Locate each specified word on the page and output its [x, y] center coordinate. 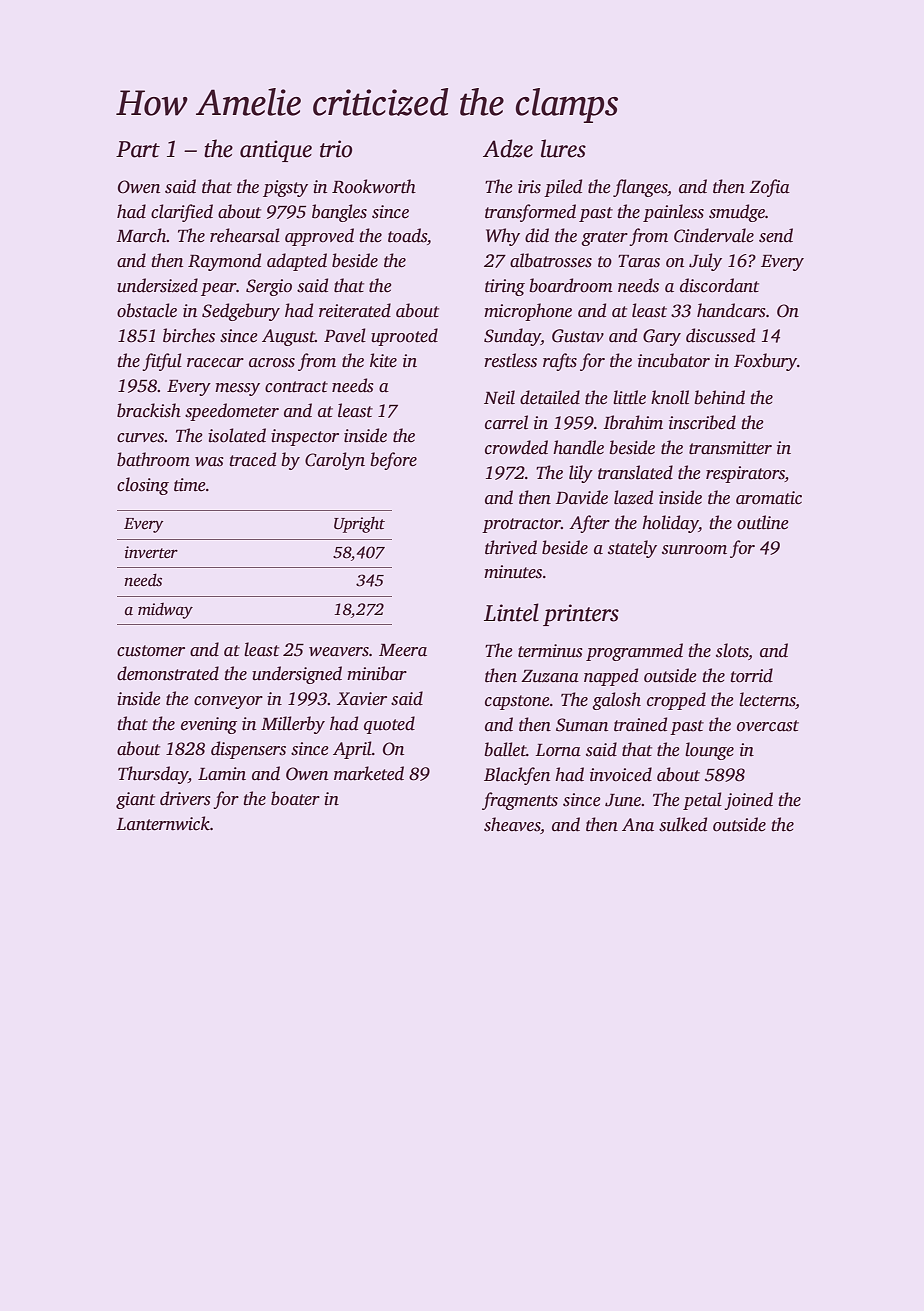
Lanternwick [163, 823]
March [142, 235]
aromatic [769, 498]
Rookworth [374, 186]
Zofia [769, 188]
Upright [359, 525]
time [190, 485]
